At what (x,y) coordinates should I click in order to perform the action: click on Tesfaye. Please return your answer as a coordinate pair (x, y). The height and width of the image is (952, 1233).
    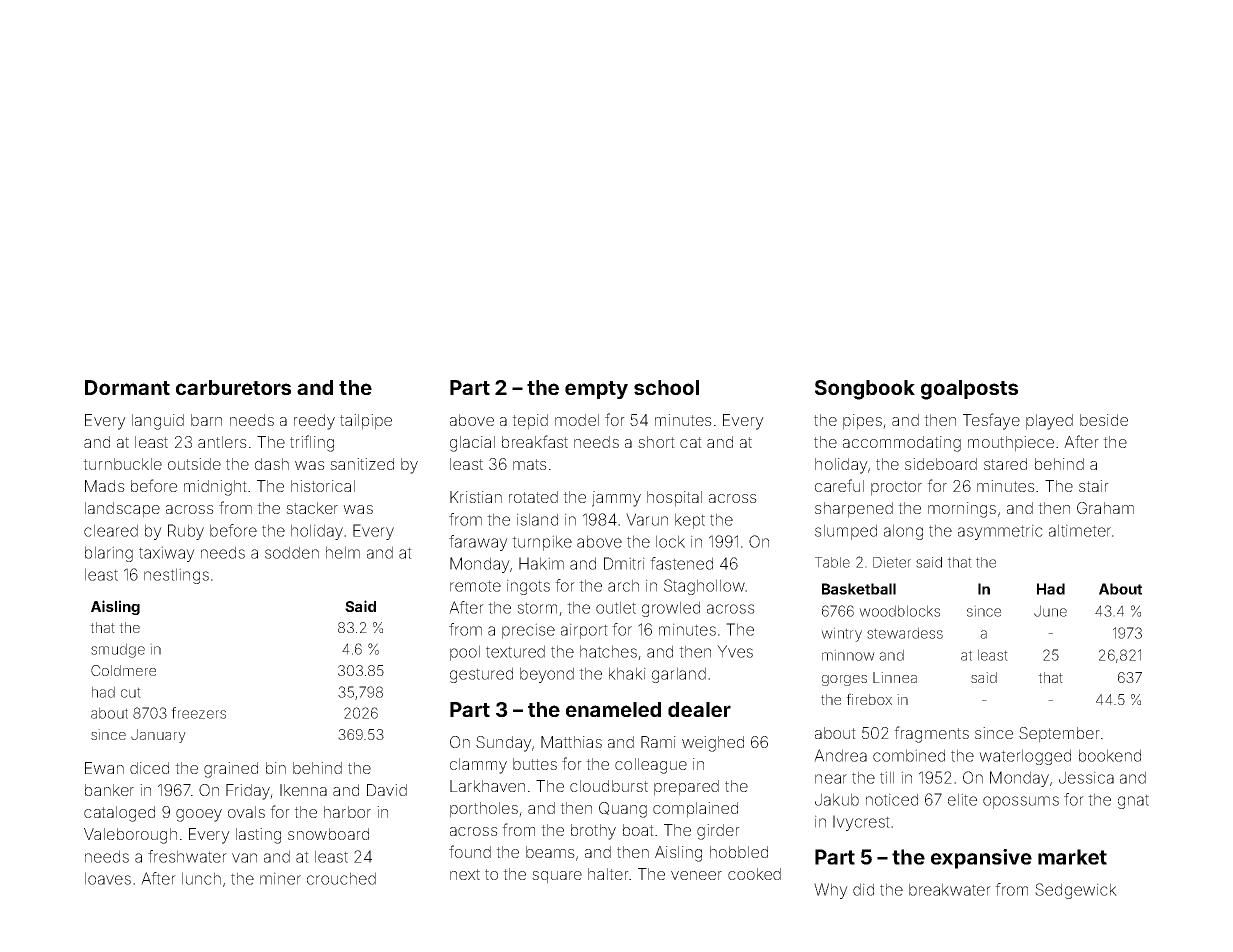
    Looking at the image, I should click on (991, 421).
